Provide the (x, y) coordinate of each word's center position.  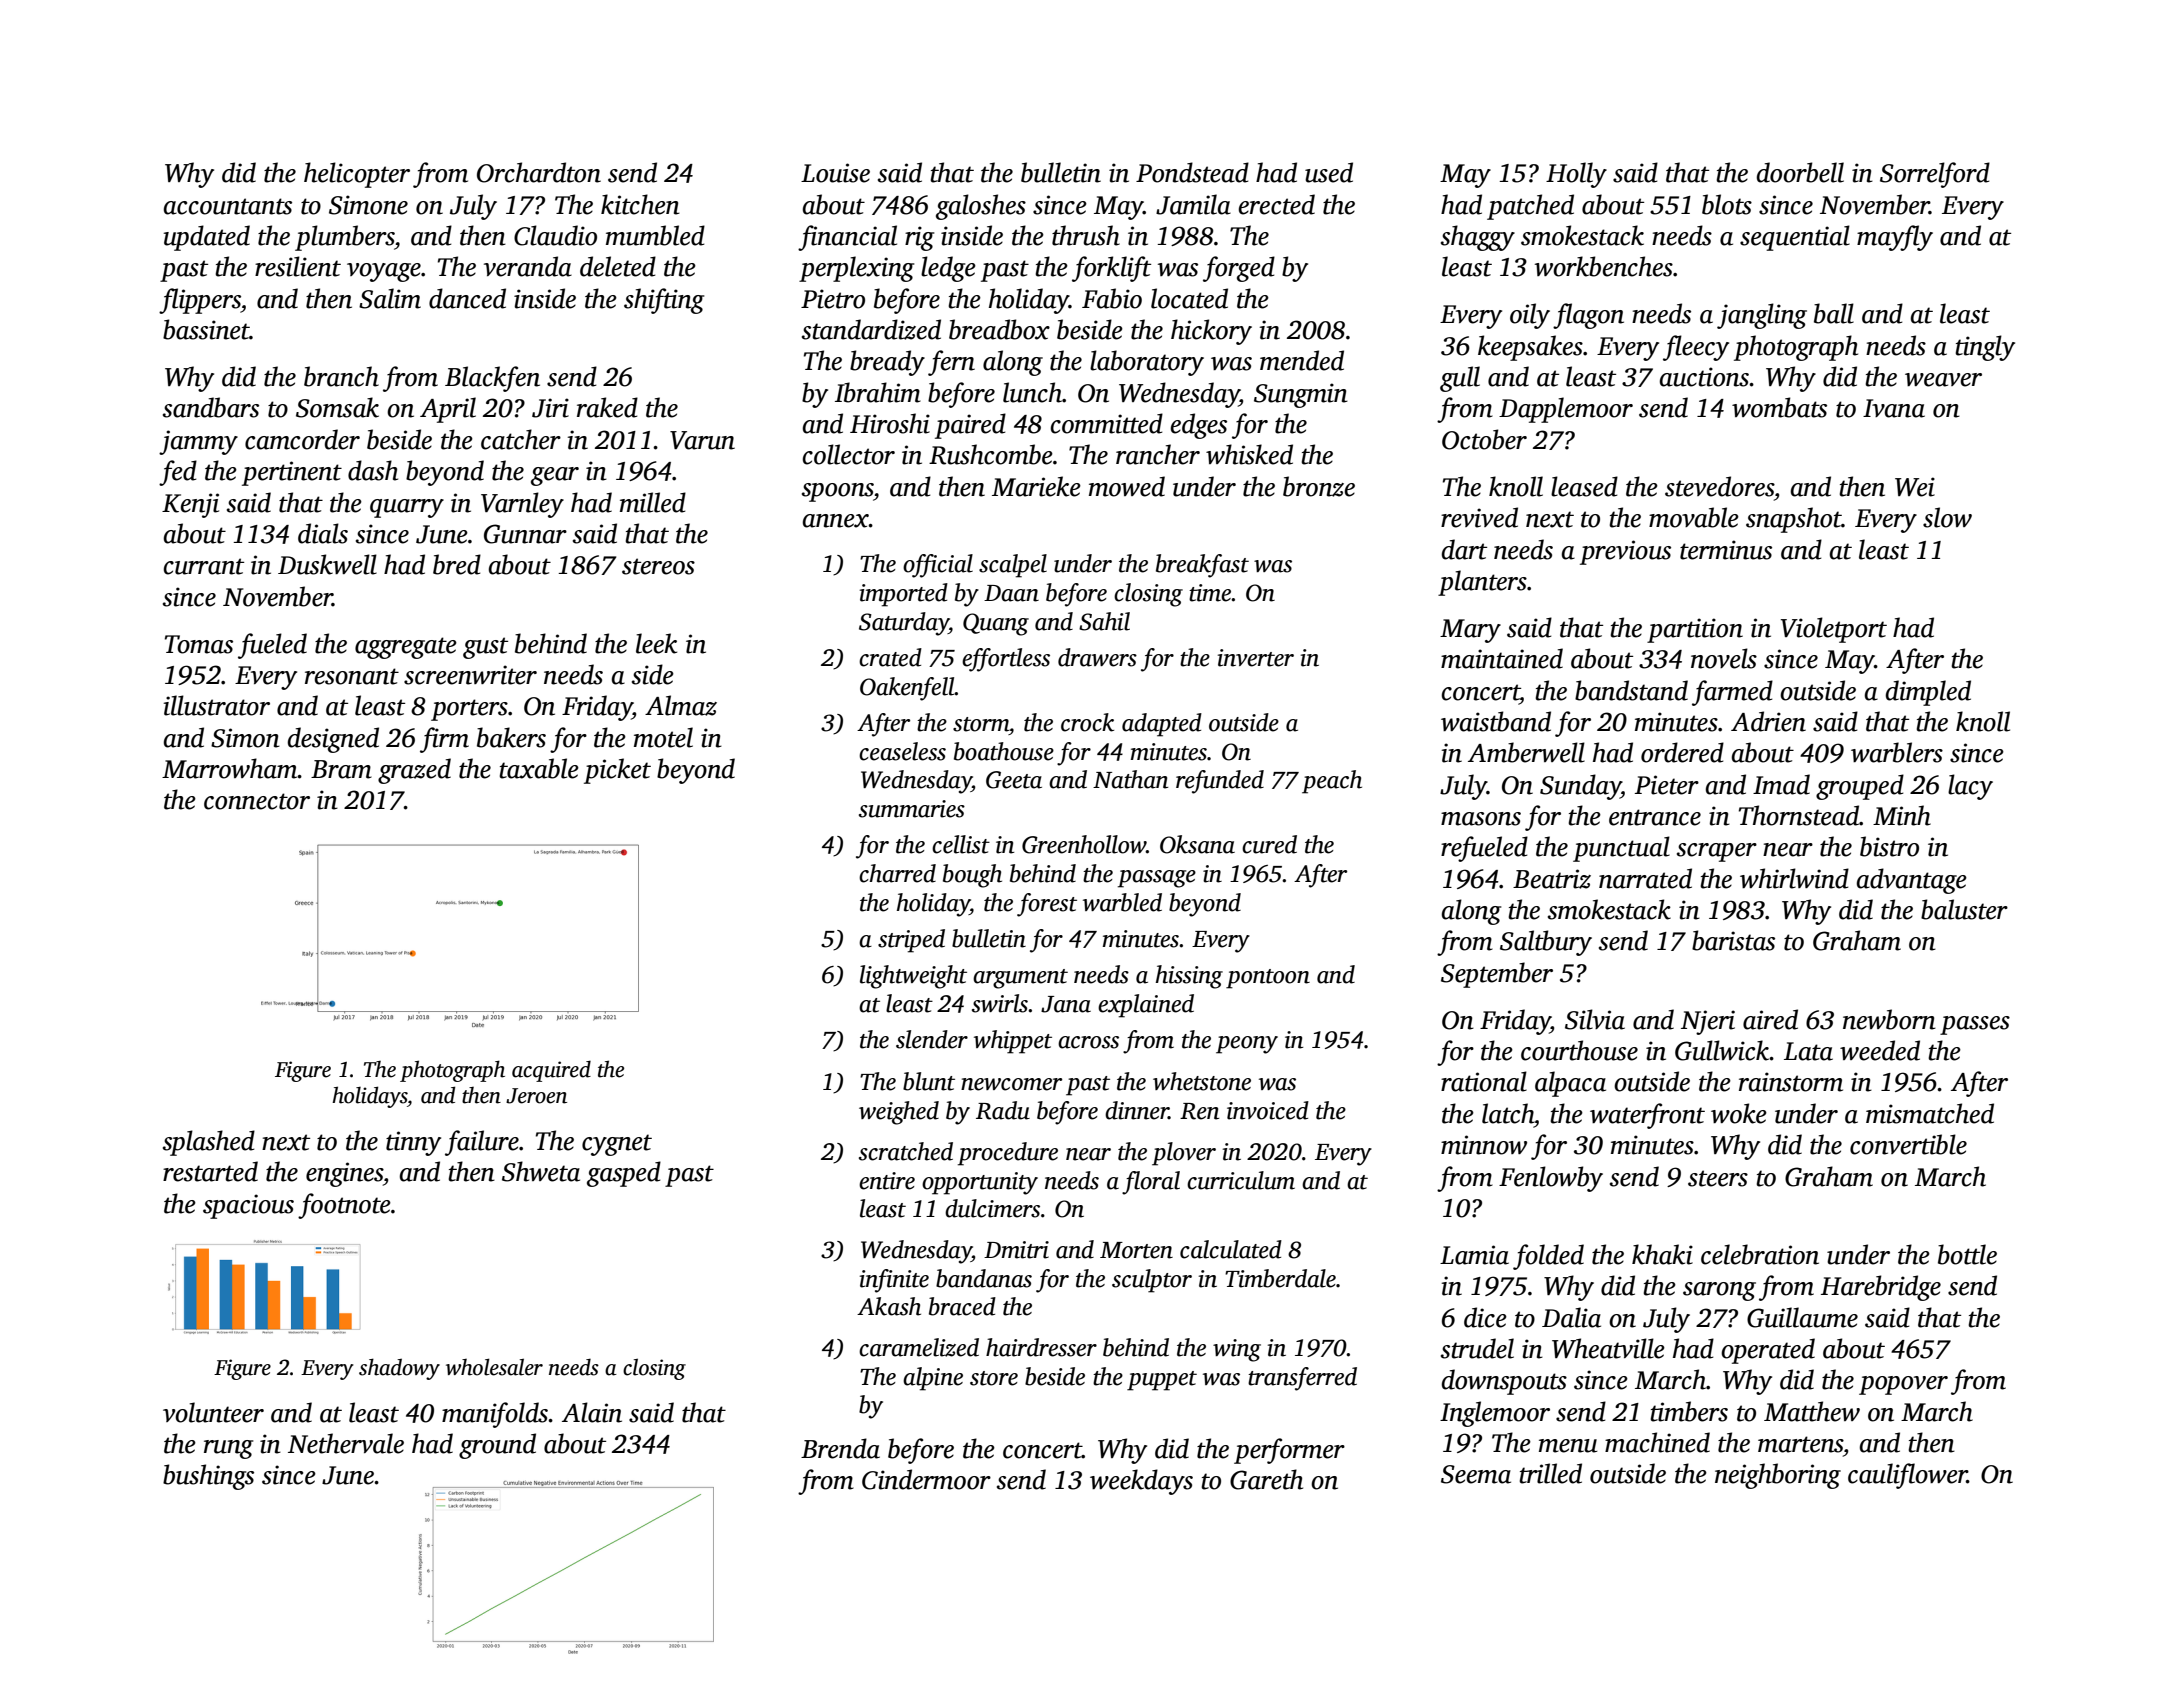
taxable (539, 768)
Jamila (1193, 204)
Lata (1808, 1051)
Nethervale (346, 1443)
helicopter (357, 175)
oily (1530, 316)
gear (555, 476)
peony (1247, 1045)
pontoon (1268, 979)
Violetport (1834, 630)
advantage (1912, 881)
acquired (551, 1071)
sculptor (1152, 1281)
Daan (1011, 593)
